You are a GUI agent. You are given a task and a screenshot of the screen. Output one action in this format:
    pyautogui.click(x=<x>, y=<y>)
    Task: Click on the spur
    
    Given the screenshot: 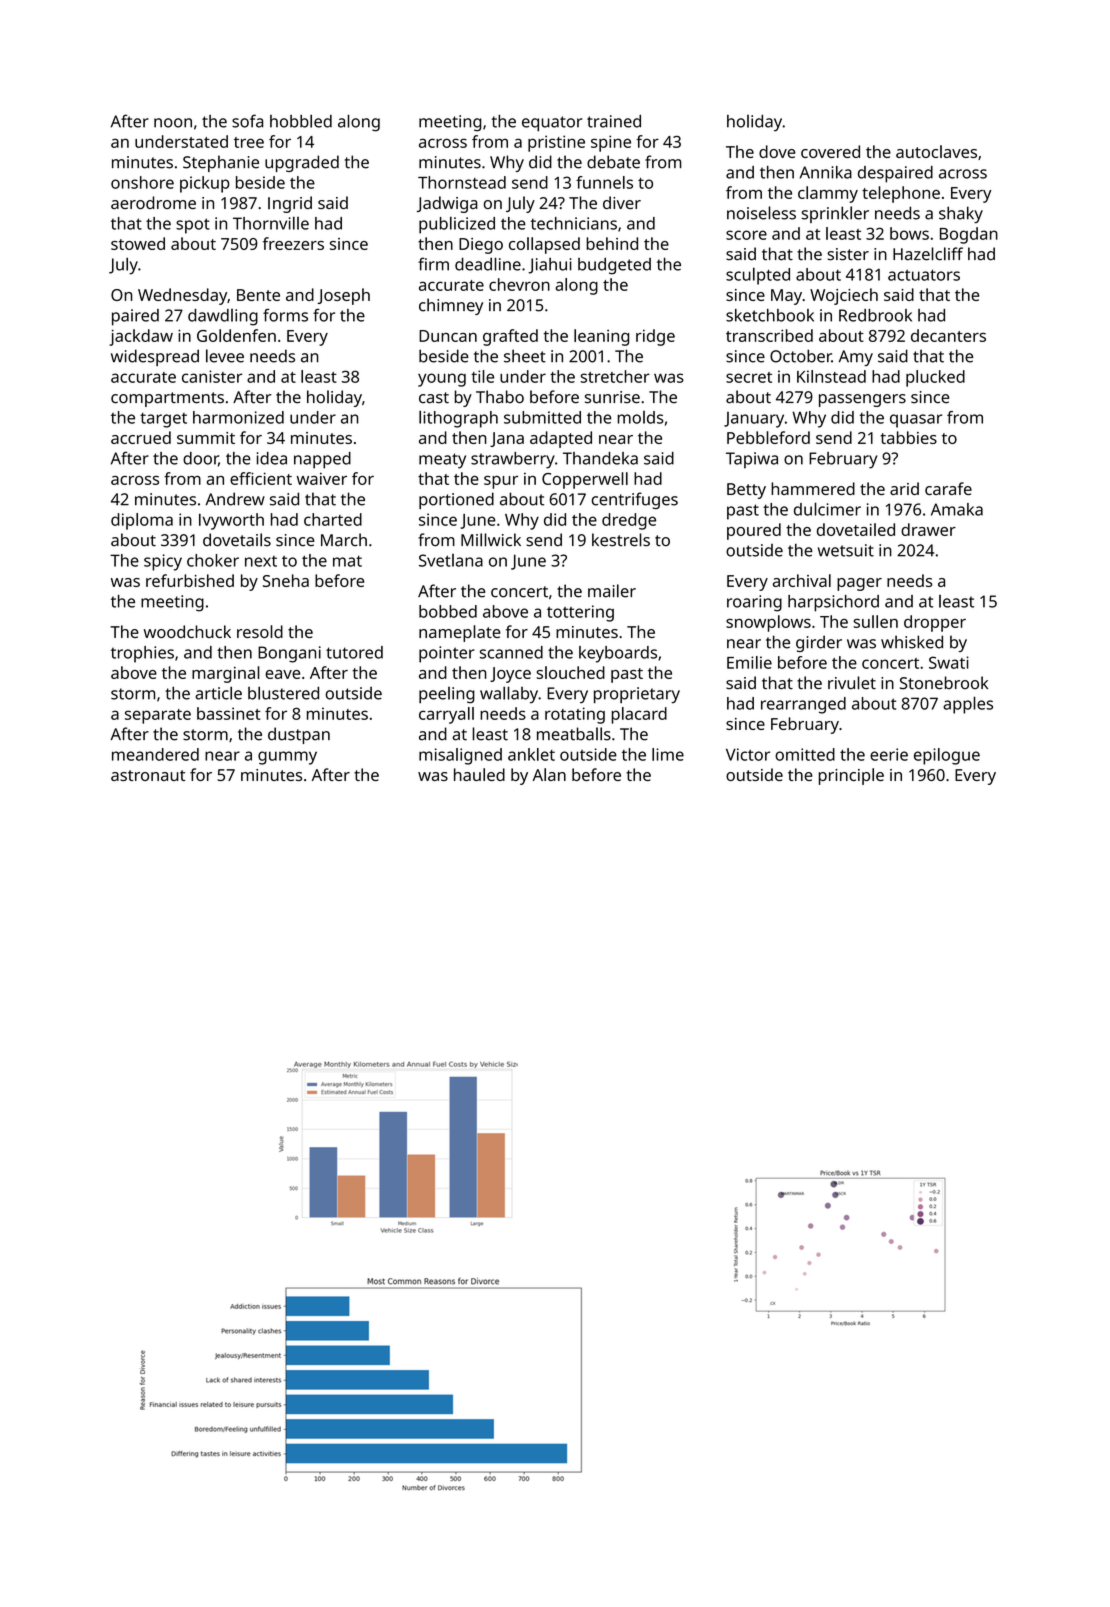 What is the action you would take?
    pyautogui.click(x=501, y=482)
